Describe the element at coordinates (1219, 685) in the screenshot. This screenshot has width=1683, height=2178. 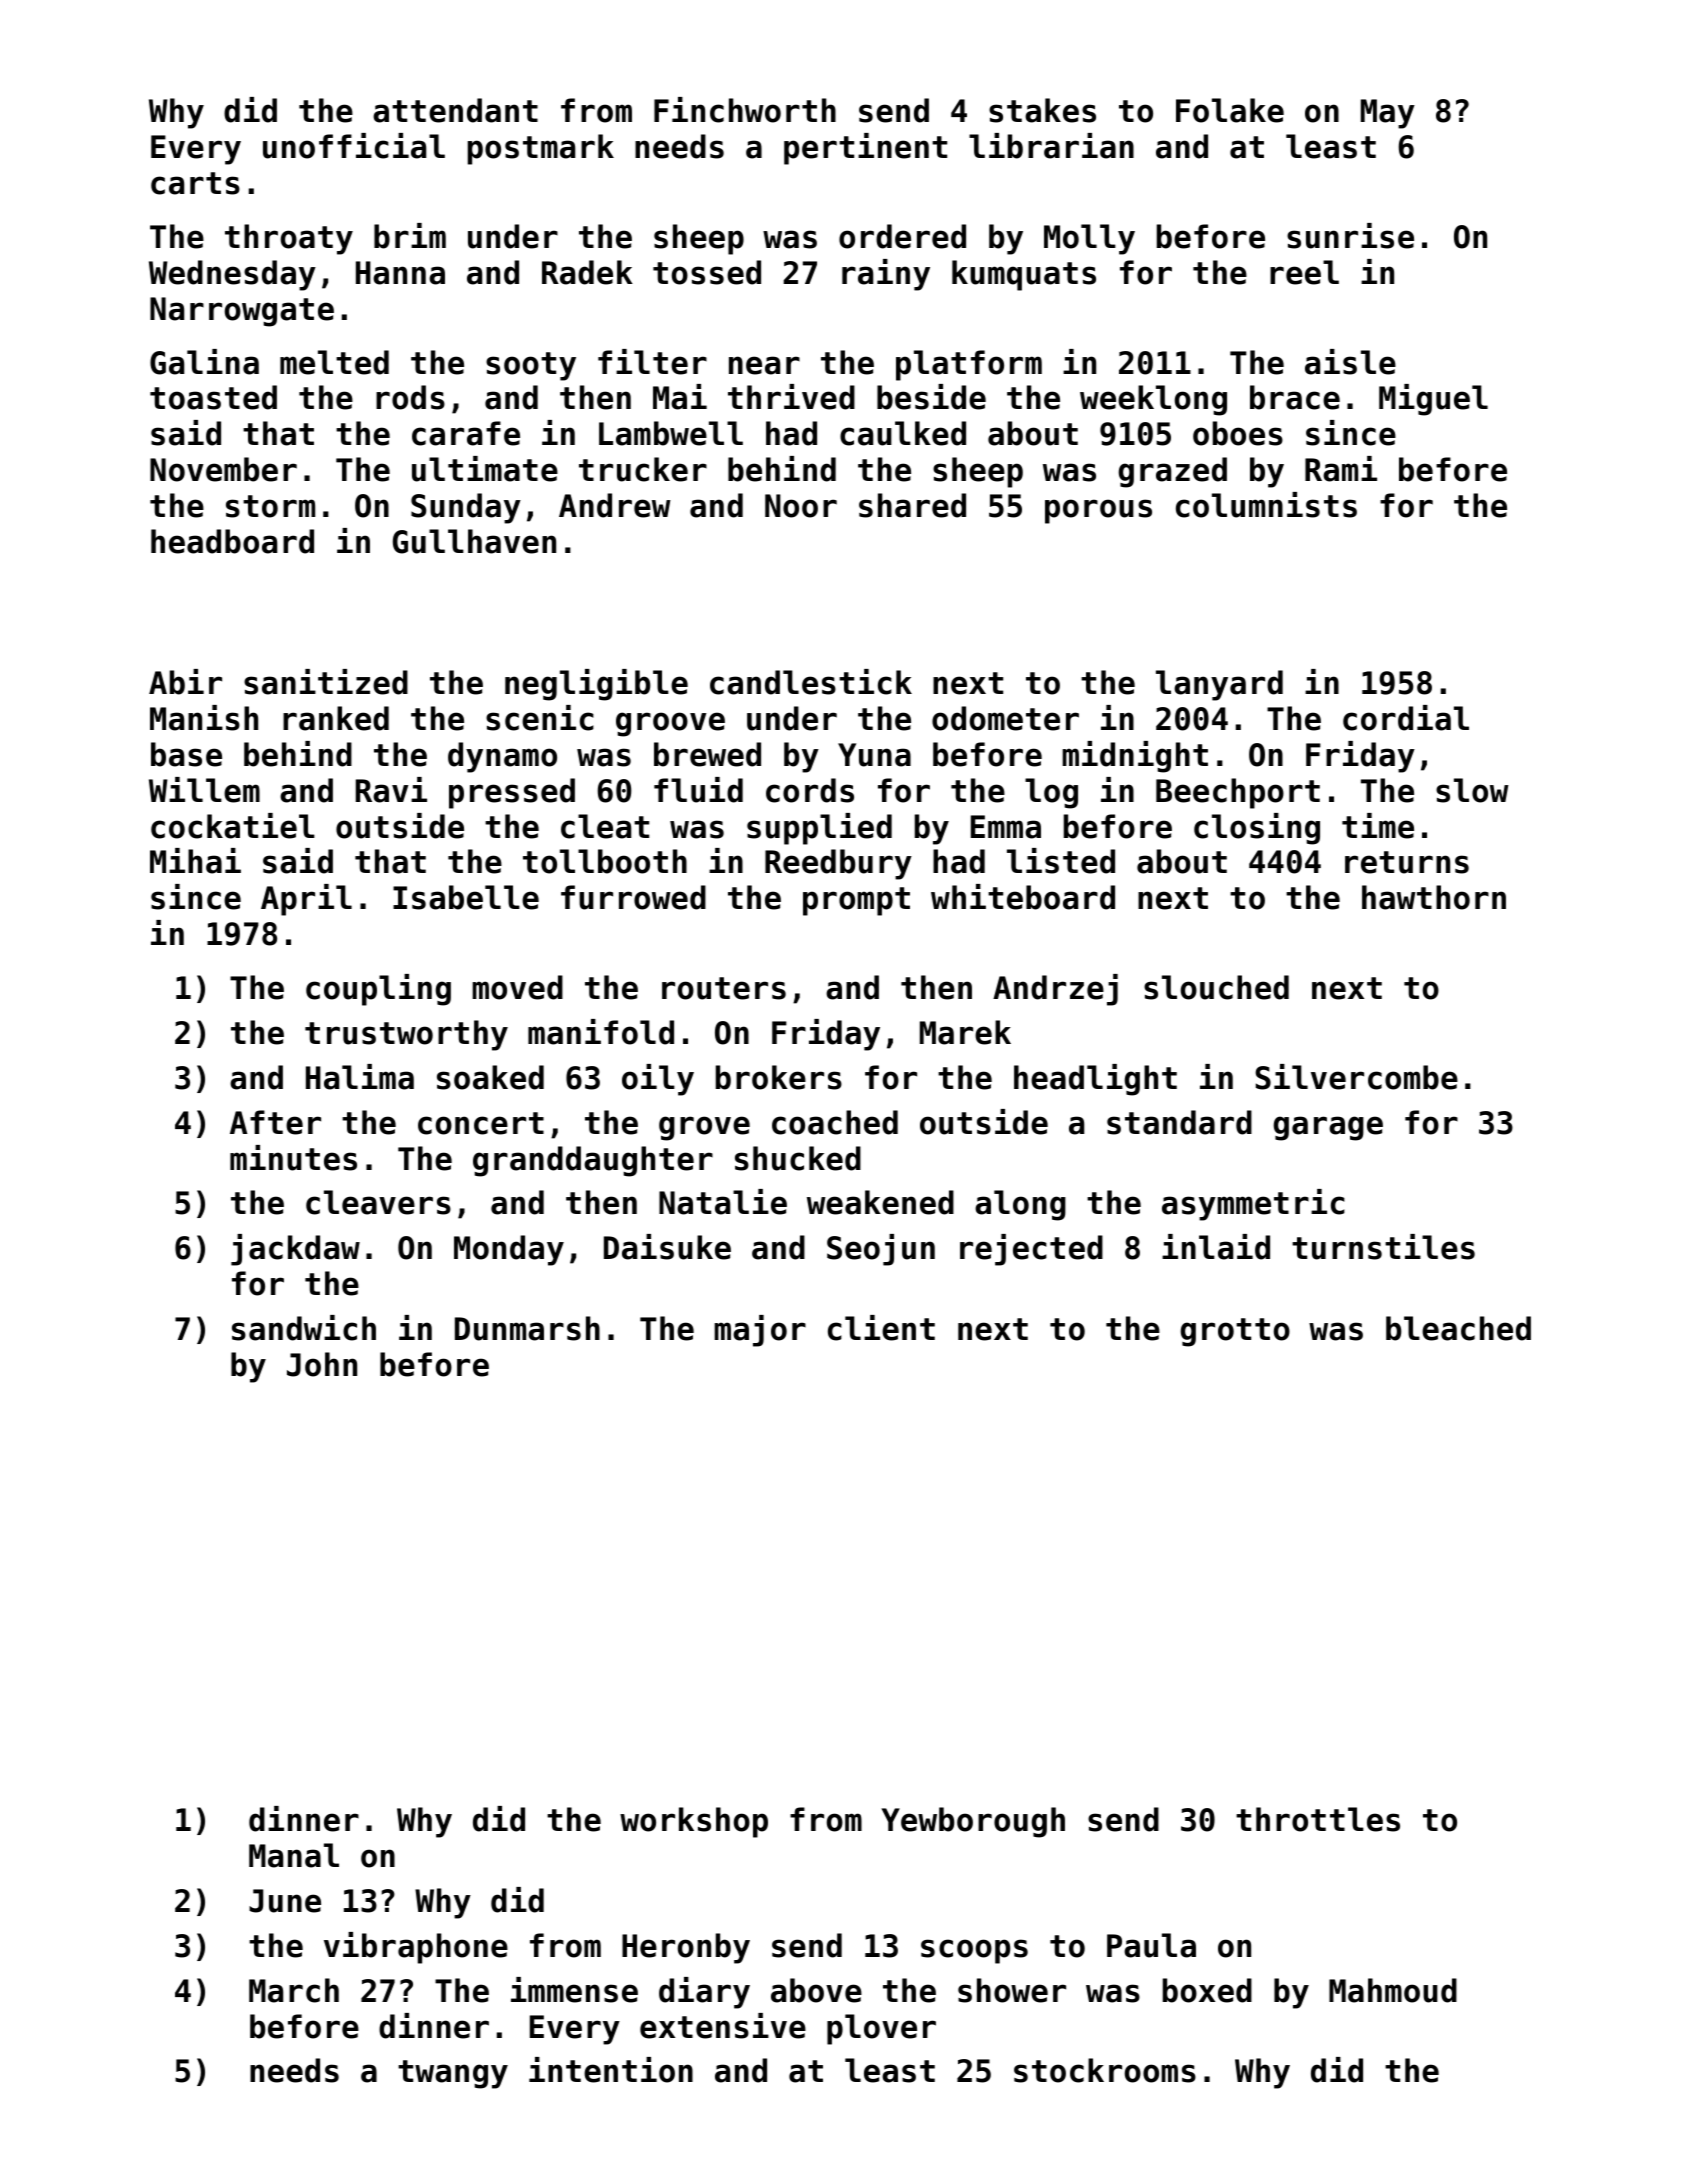
I see `lanyard` at that location.
